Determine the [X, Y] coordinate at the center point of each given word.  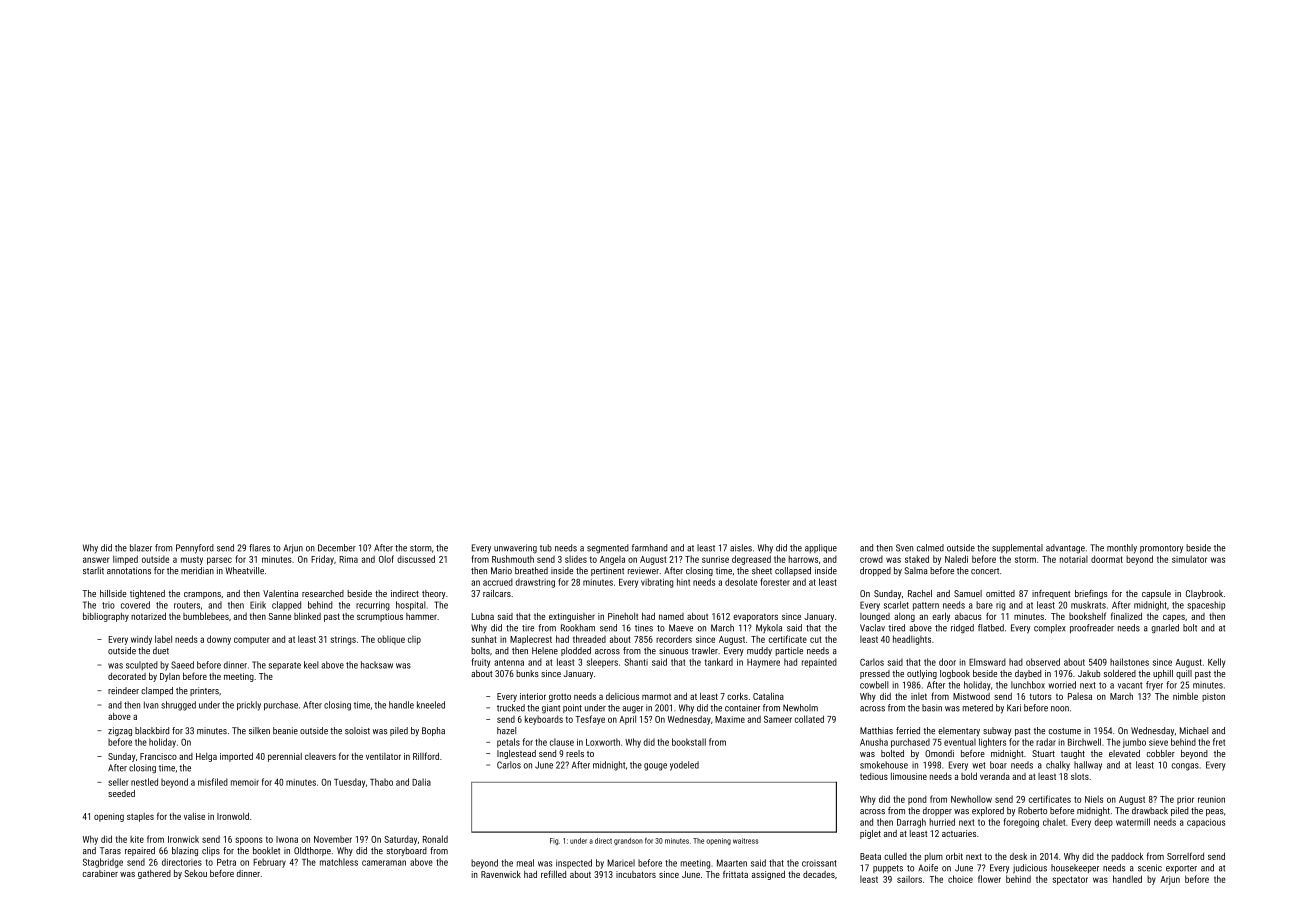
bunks [527, 673]
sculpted [142, 665]
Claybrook [1204, 594]
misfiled [213, 782]
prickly [249, 706]
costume [1065, 731]
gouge [655, 767]
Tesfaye [590, 720]
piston [1213, 697]
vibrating [657, 583]
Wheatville [245, 571]
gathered [154, 874]
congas [1185, 767]
